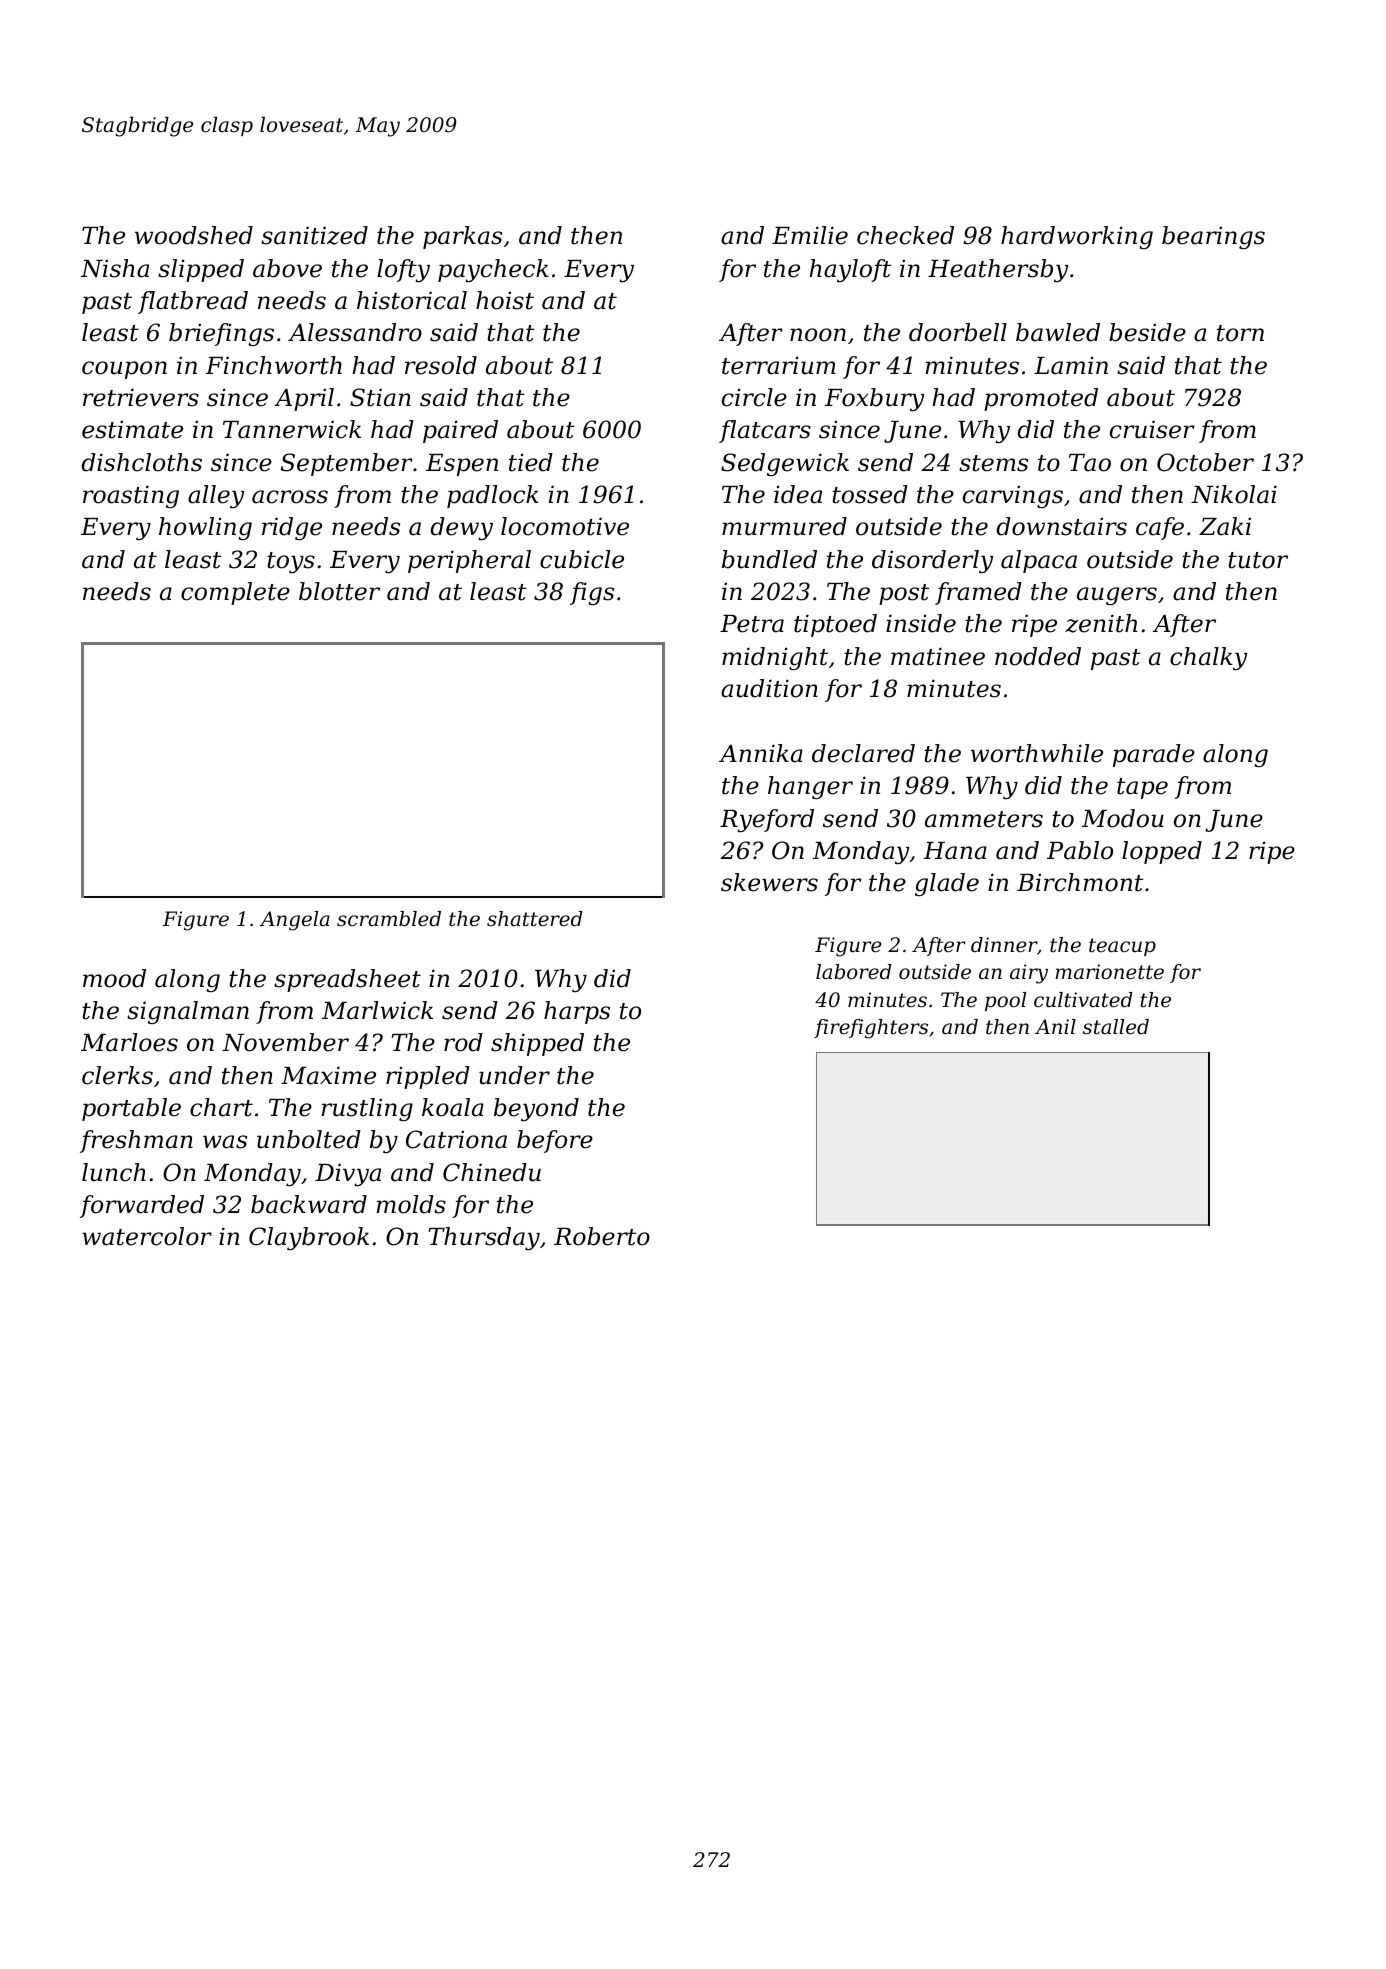 The width and height of the screenshot is (1386, 1969). I want to click on hardworking, so click(1077, 237).
